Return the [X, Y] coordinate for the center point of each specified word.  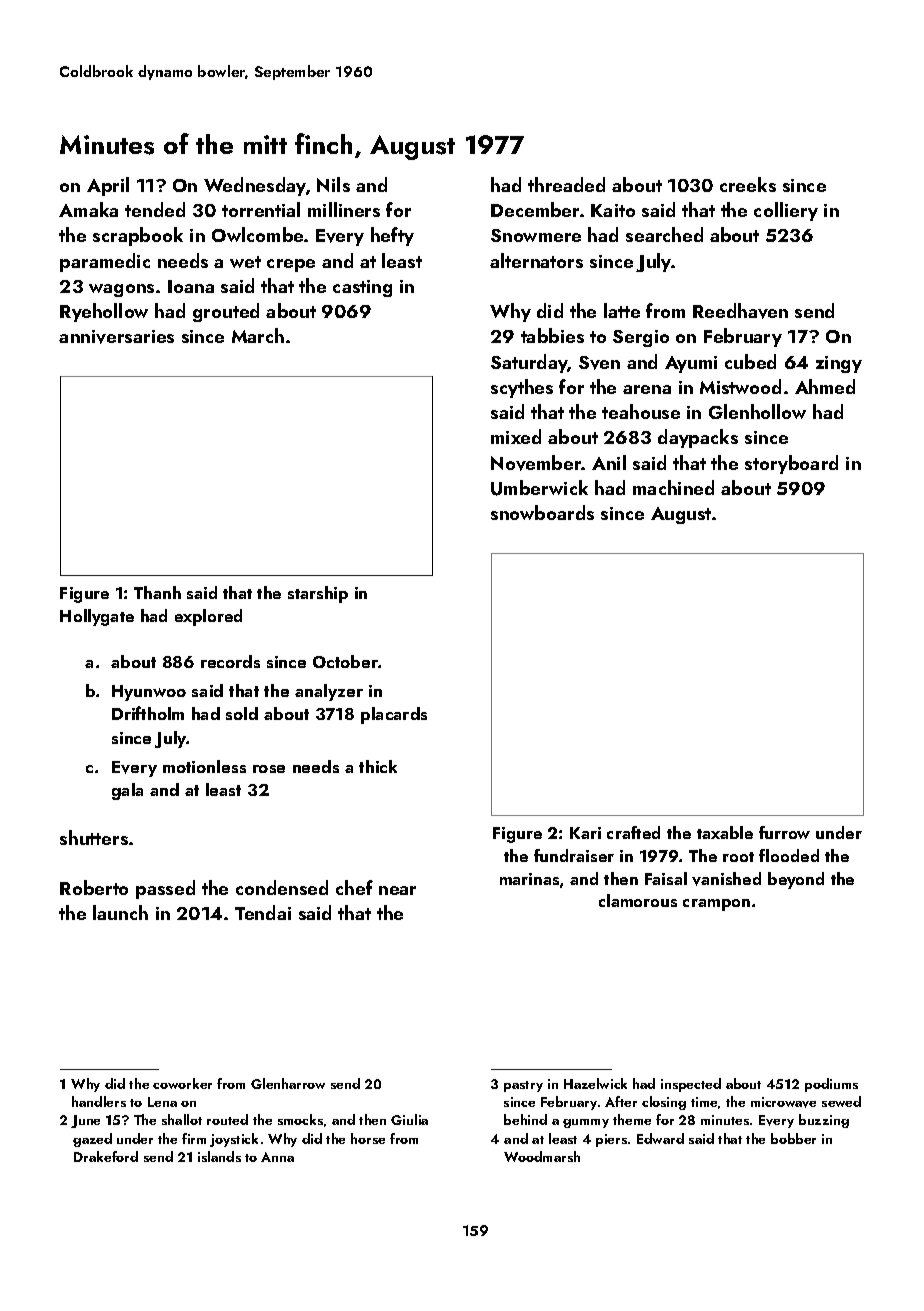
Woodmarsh [542, 1156]
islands [219, 1156]
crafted [633, 832]
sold [242, 713]
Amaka [88, 209]
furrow [784, 832]
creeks [748, 184]
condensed [282, 887]
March [258, 335]
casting [362, 288]
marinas [529, 879]
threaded [566, 184]
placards [394, 715]
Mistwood [740, 386]
